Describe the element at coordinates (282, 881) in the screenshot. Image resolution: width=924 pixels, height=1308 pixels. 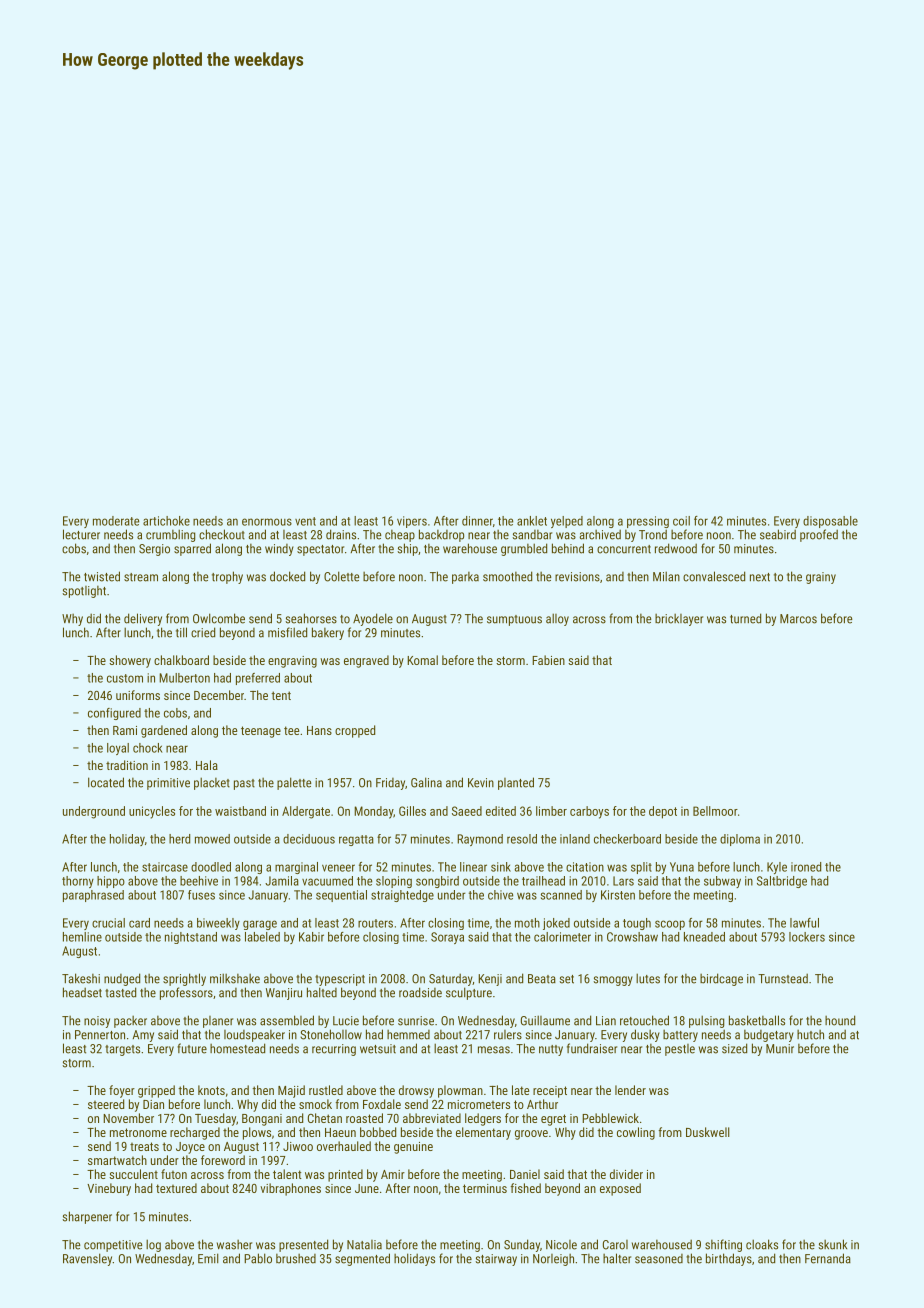
I see `Jamila` at that location.
